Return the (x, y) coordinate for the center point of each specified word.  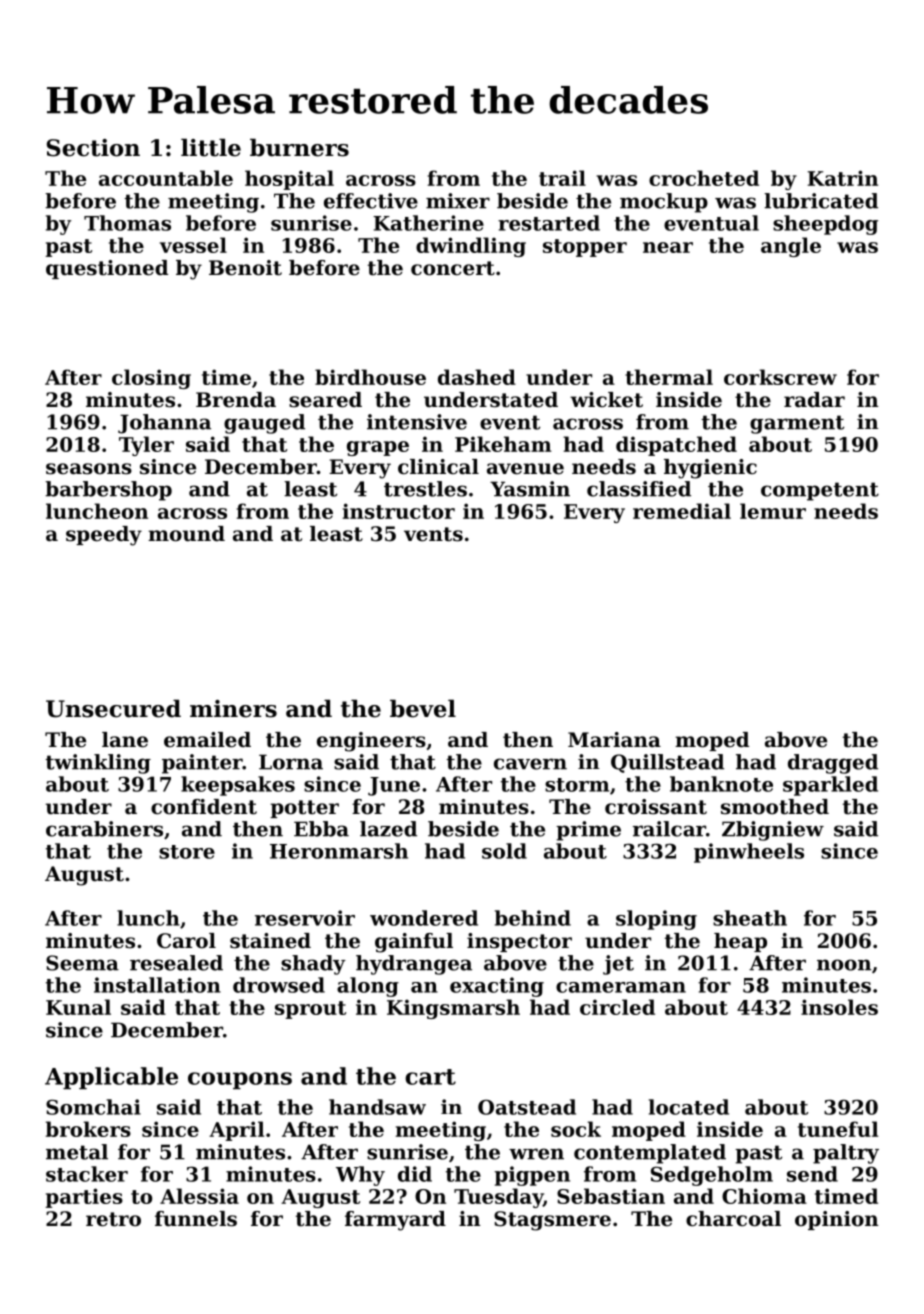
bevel (423, 708)
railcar (669, 829)
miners (233, 709)
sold (504, 851)
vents (433, 534)
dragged (833, 764)
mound (186, 534)
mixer (458, 201)
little (211, 147)
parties (84, 1198)
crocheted (704, 178)
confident (204, 807)
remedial (682, 511)
